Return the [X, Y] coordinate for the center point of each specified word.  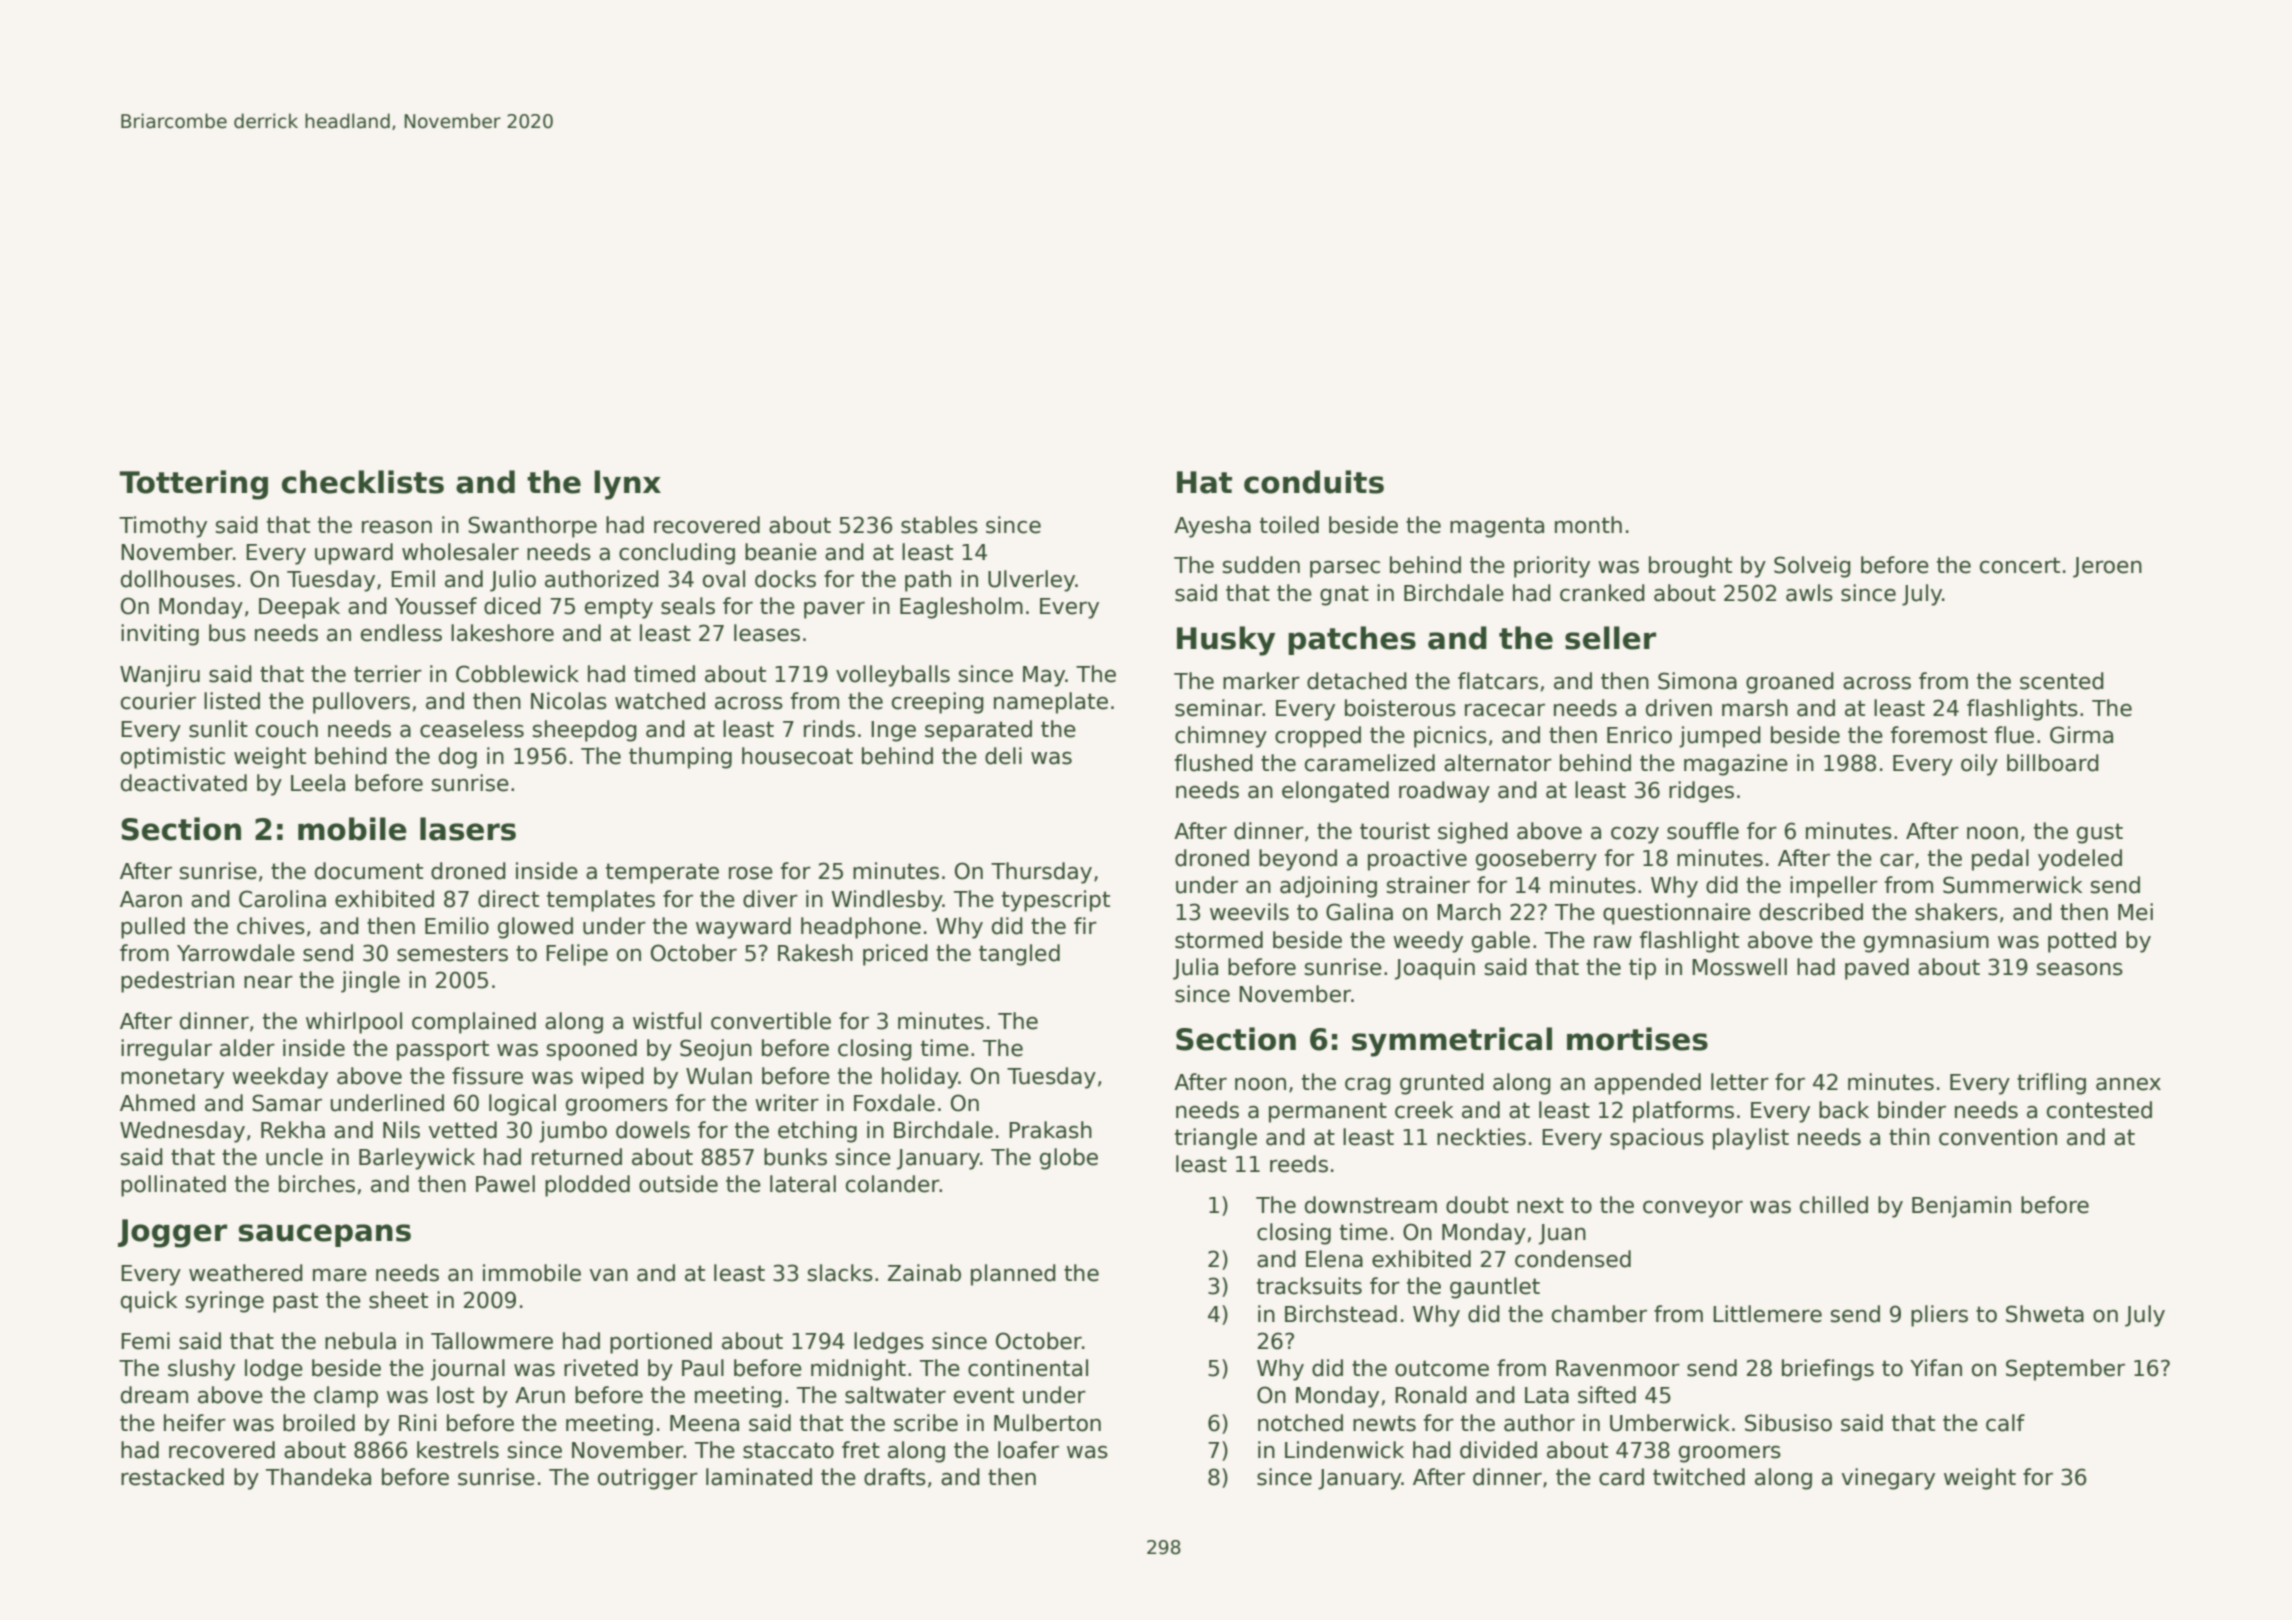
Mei [2135, 912]
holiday [920, 1078]
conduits [1314, 482]
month [1588, 525]
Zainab [924, 1273]
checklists [363, 482]
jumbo [573, 1132]
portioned [661, 1343]
